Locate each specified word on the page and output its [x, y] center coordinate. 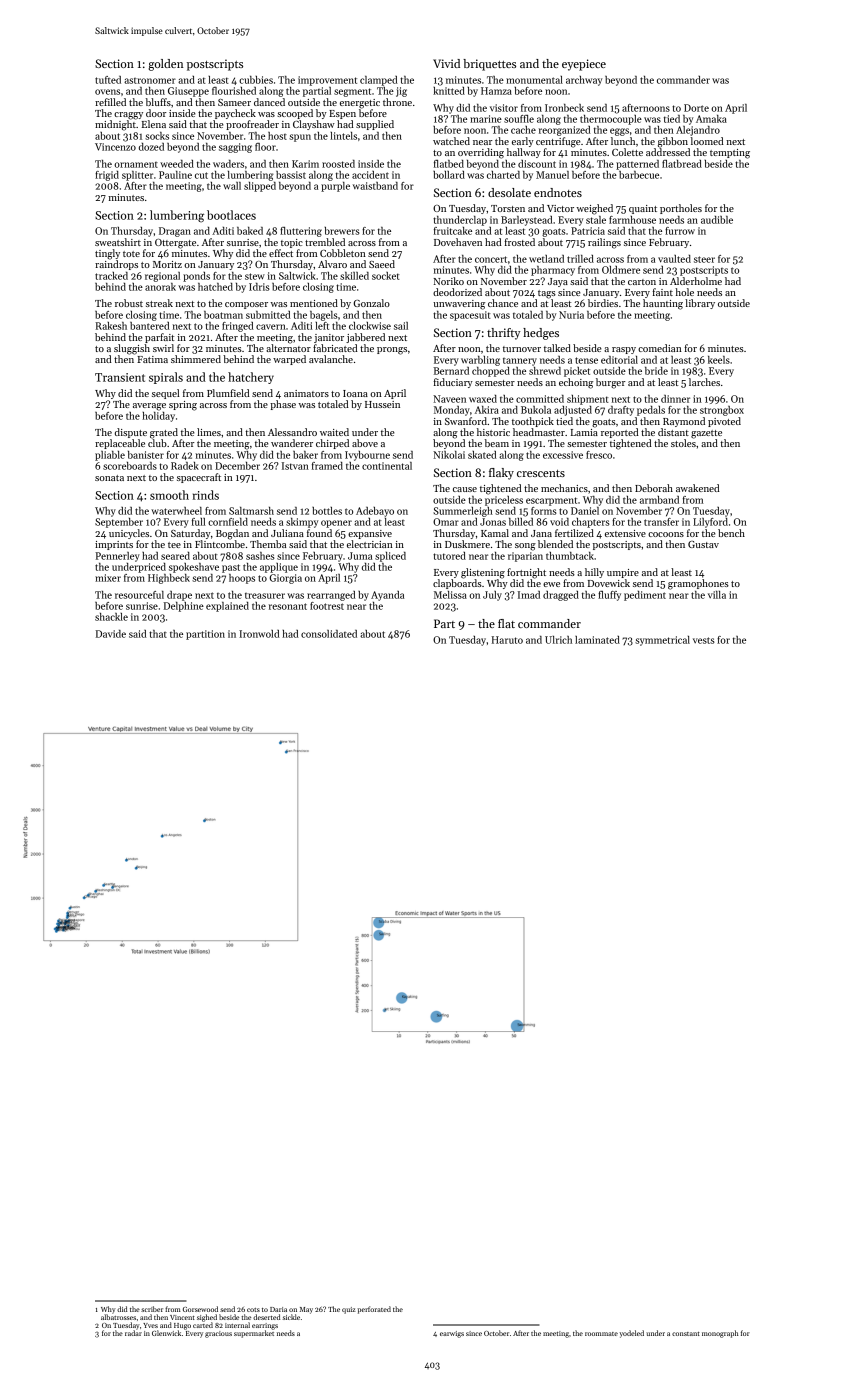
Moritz [167, 264]
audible [717, 220]
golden [165, 65]
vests [704, 640]
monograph [720, 1334]
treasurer [265, 596]
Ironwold [259, 634]
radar [133, 1333]
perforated [374, 1310]
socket [386, 276]
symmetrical [662, 641]
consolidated [329, 634]
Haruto [507, 640]
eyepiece [584, 65]
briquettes [489, 65]
